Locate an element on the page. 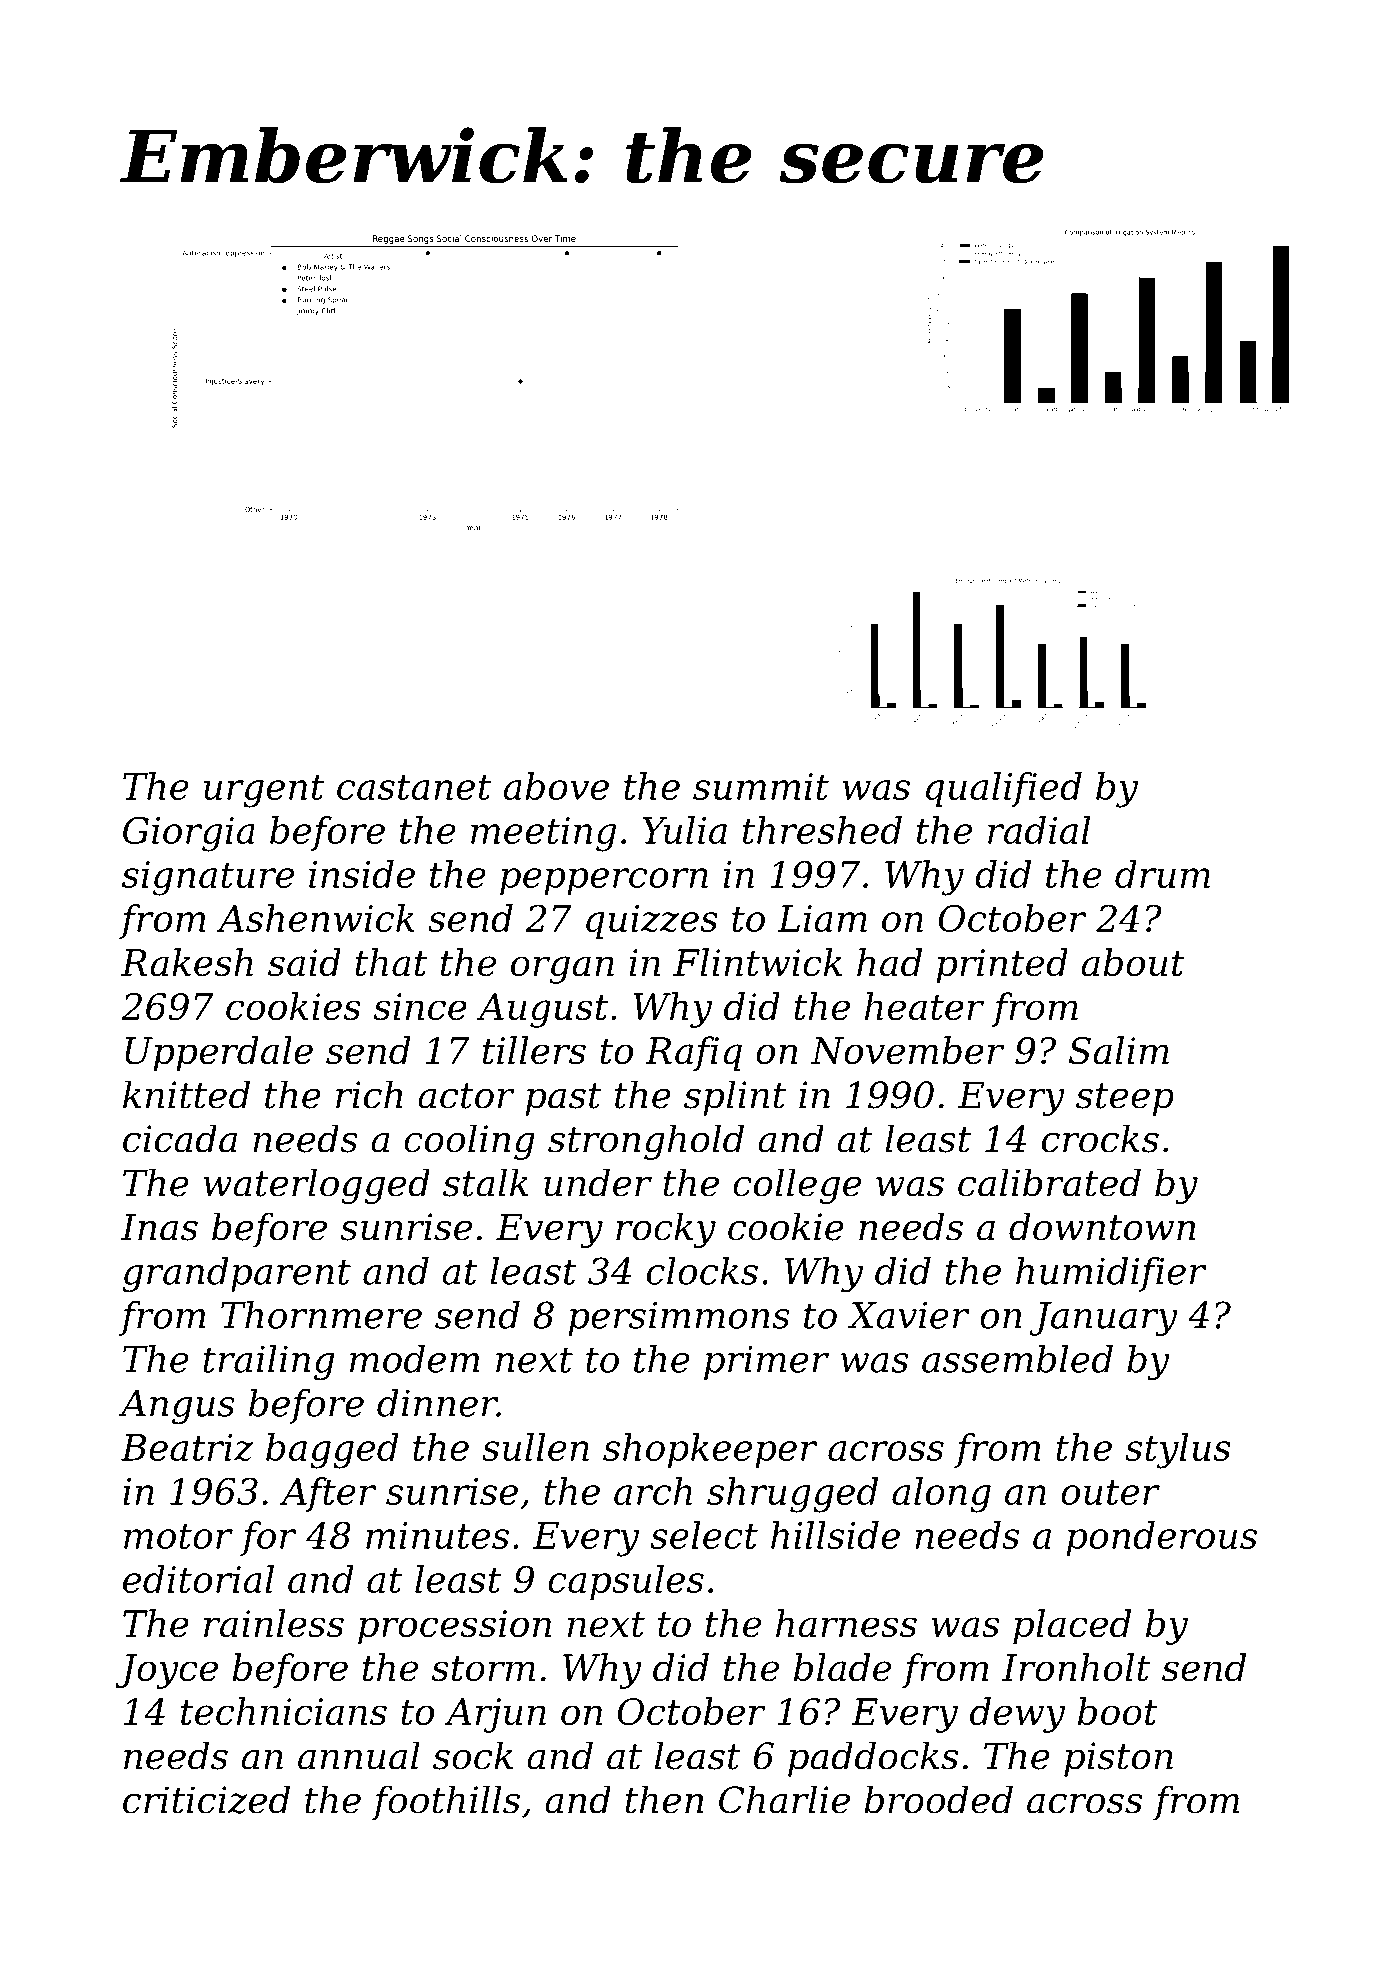 The image size is (1386, 1969). stylus is located at coordinates (1178, 1451).
